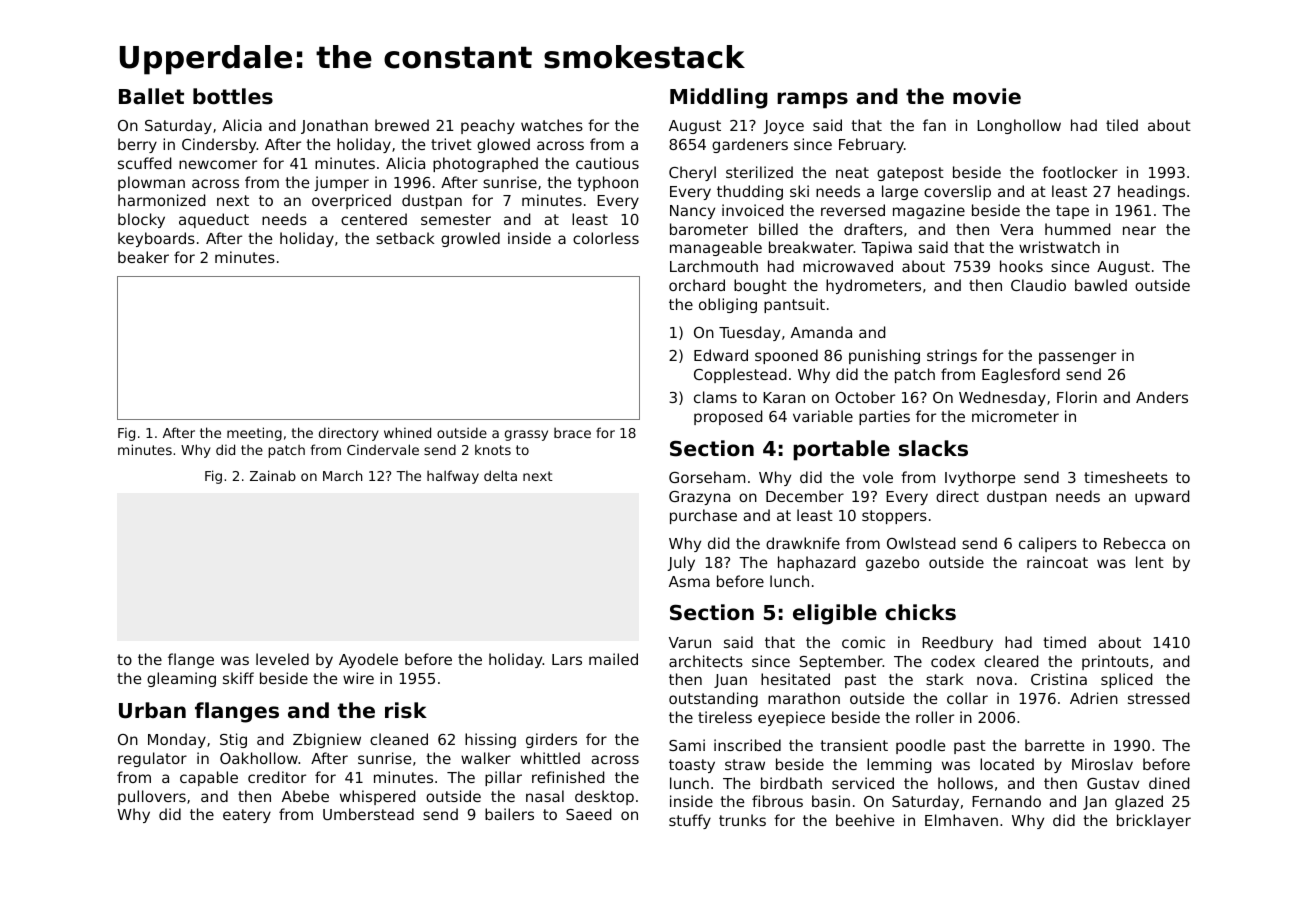  I want to click on eatery, so click(247, 816).
